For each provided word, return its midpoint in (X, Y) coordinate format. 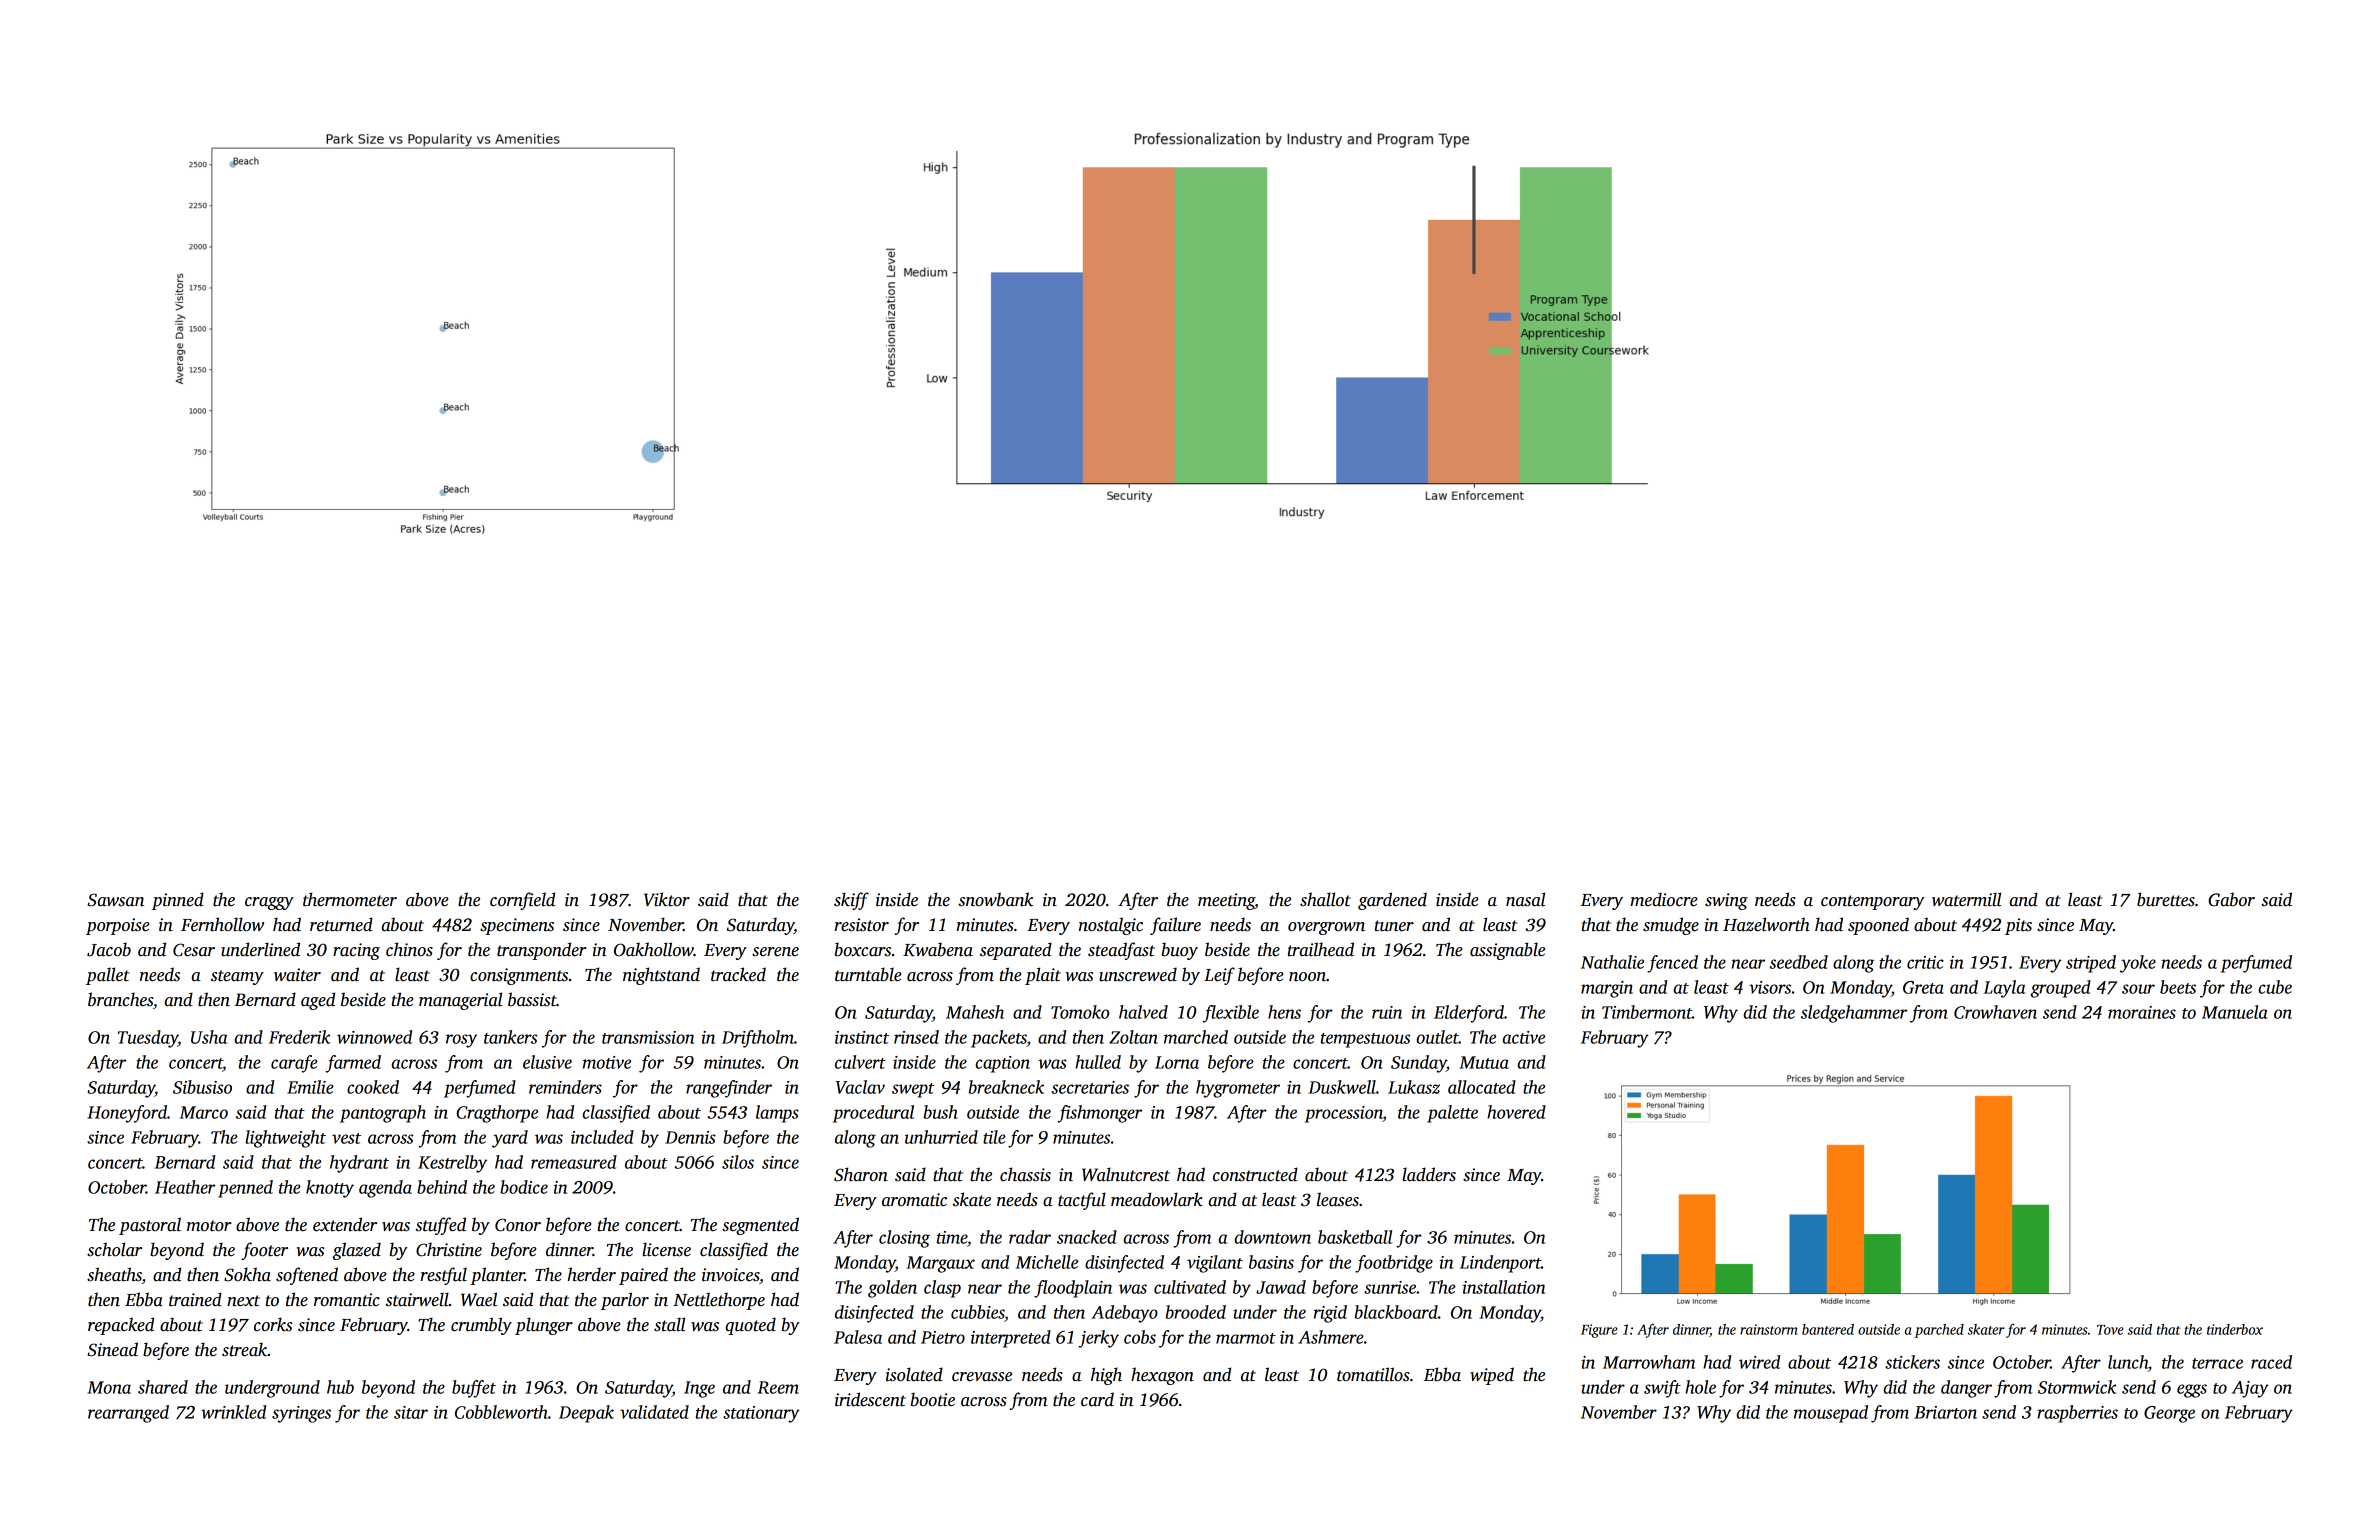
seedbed (1799, 962)
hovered (1516, 1112)
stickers (1912, 1362)
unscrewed (1138, 974)
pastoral (150, 1226)
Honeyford (127, 1114)
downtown (1272, 1237)
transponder (542, 951)
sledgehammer (1854, 1014)
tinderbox (2235, 1329)
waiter (297, 975)
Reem (778, 1387)
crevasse (982, 1377)
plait (1043, 976)
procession (1344, 1114)
